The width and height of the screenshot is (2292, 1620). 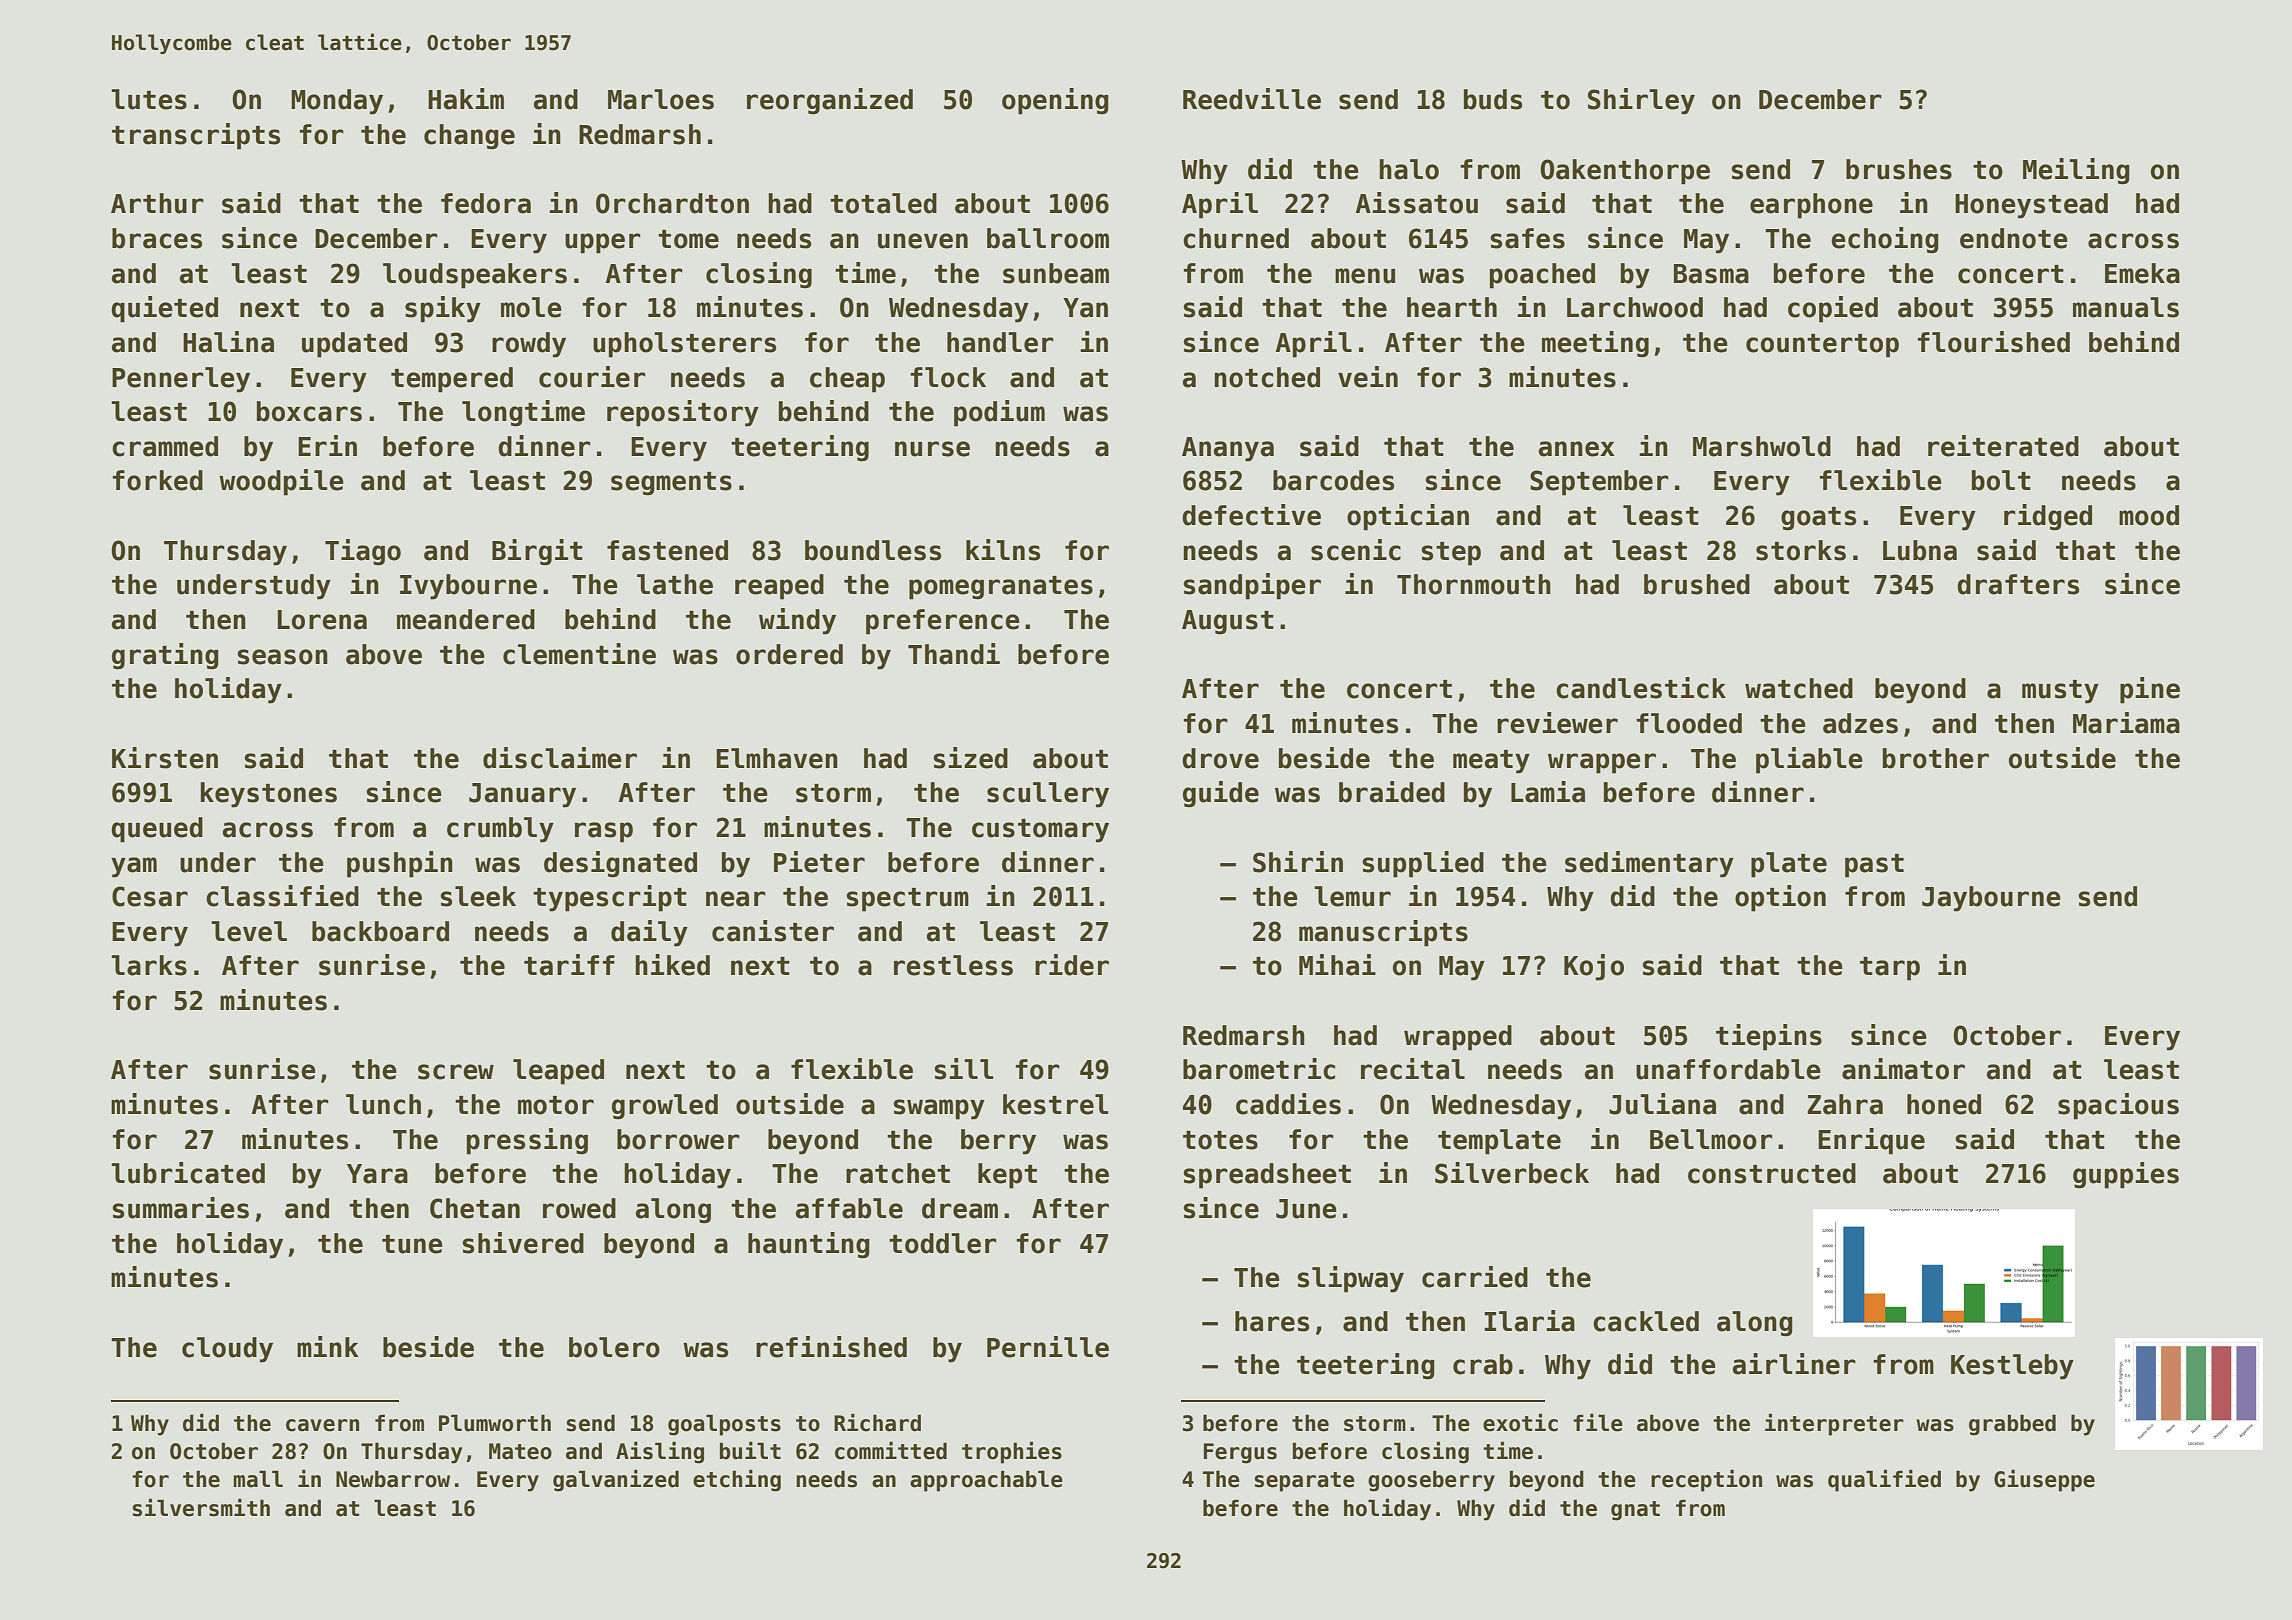 What do you see at coordinates (363, 552) in the screenshot?
I see `Tiago` at bounding box center [363, 552].
